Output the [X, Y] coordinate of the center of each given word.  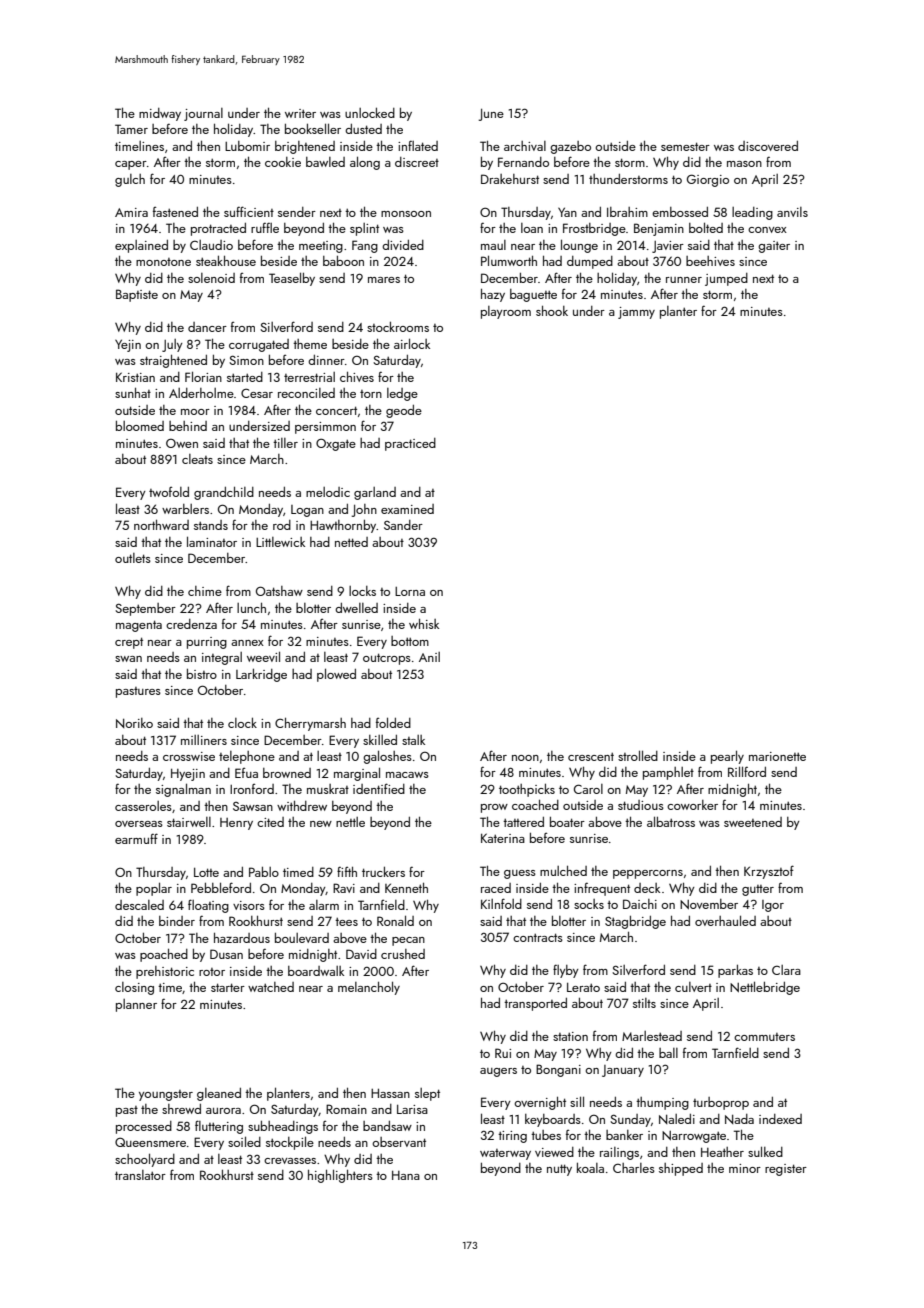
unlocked [370, 112]
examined [407, 509]
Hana [406, 1175]
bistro [202, 674]
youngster [166, 1095]
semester [685, 146]
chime [205, 591]
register [786, 1170]
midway [160, 114]
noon [525, 758]
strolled [638, 755]
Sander [403, 525]
